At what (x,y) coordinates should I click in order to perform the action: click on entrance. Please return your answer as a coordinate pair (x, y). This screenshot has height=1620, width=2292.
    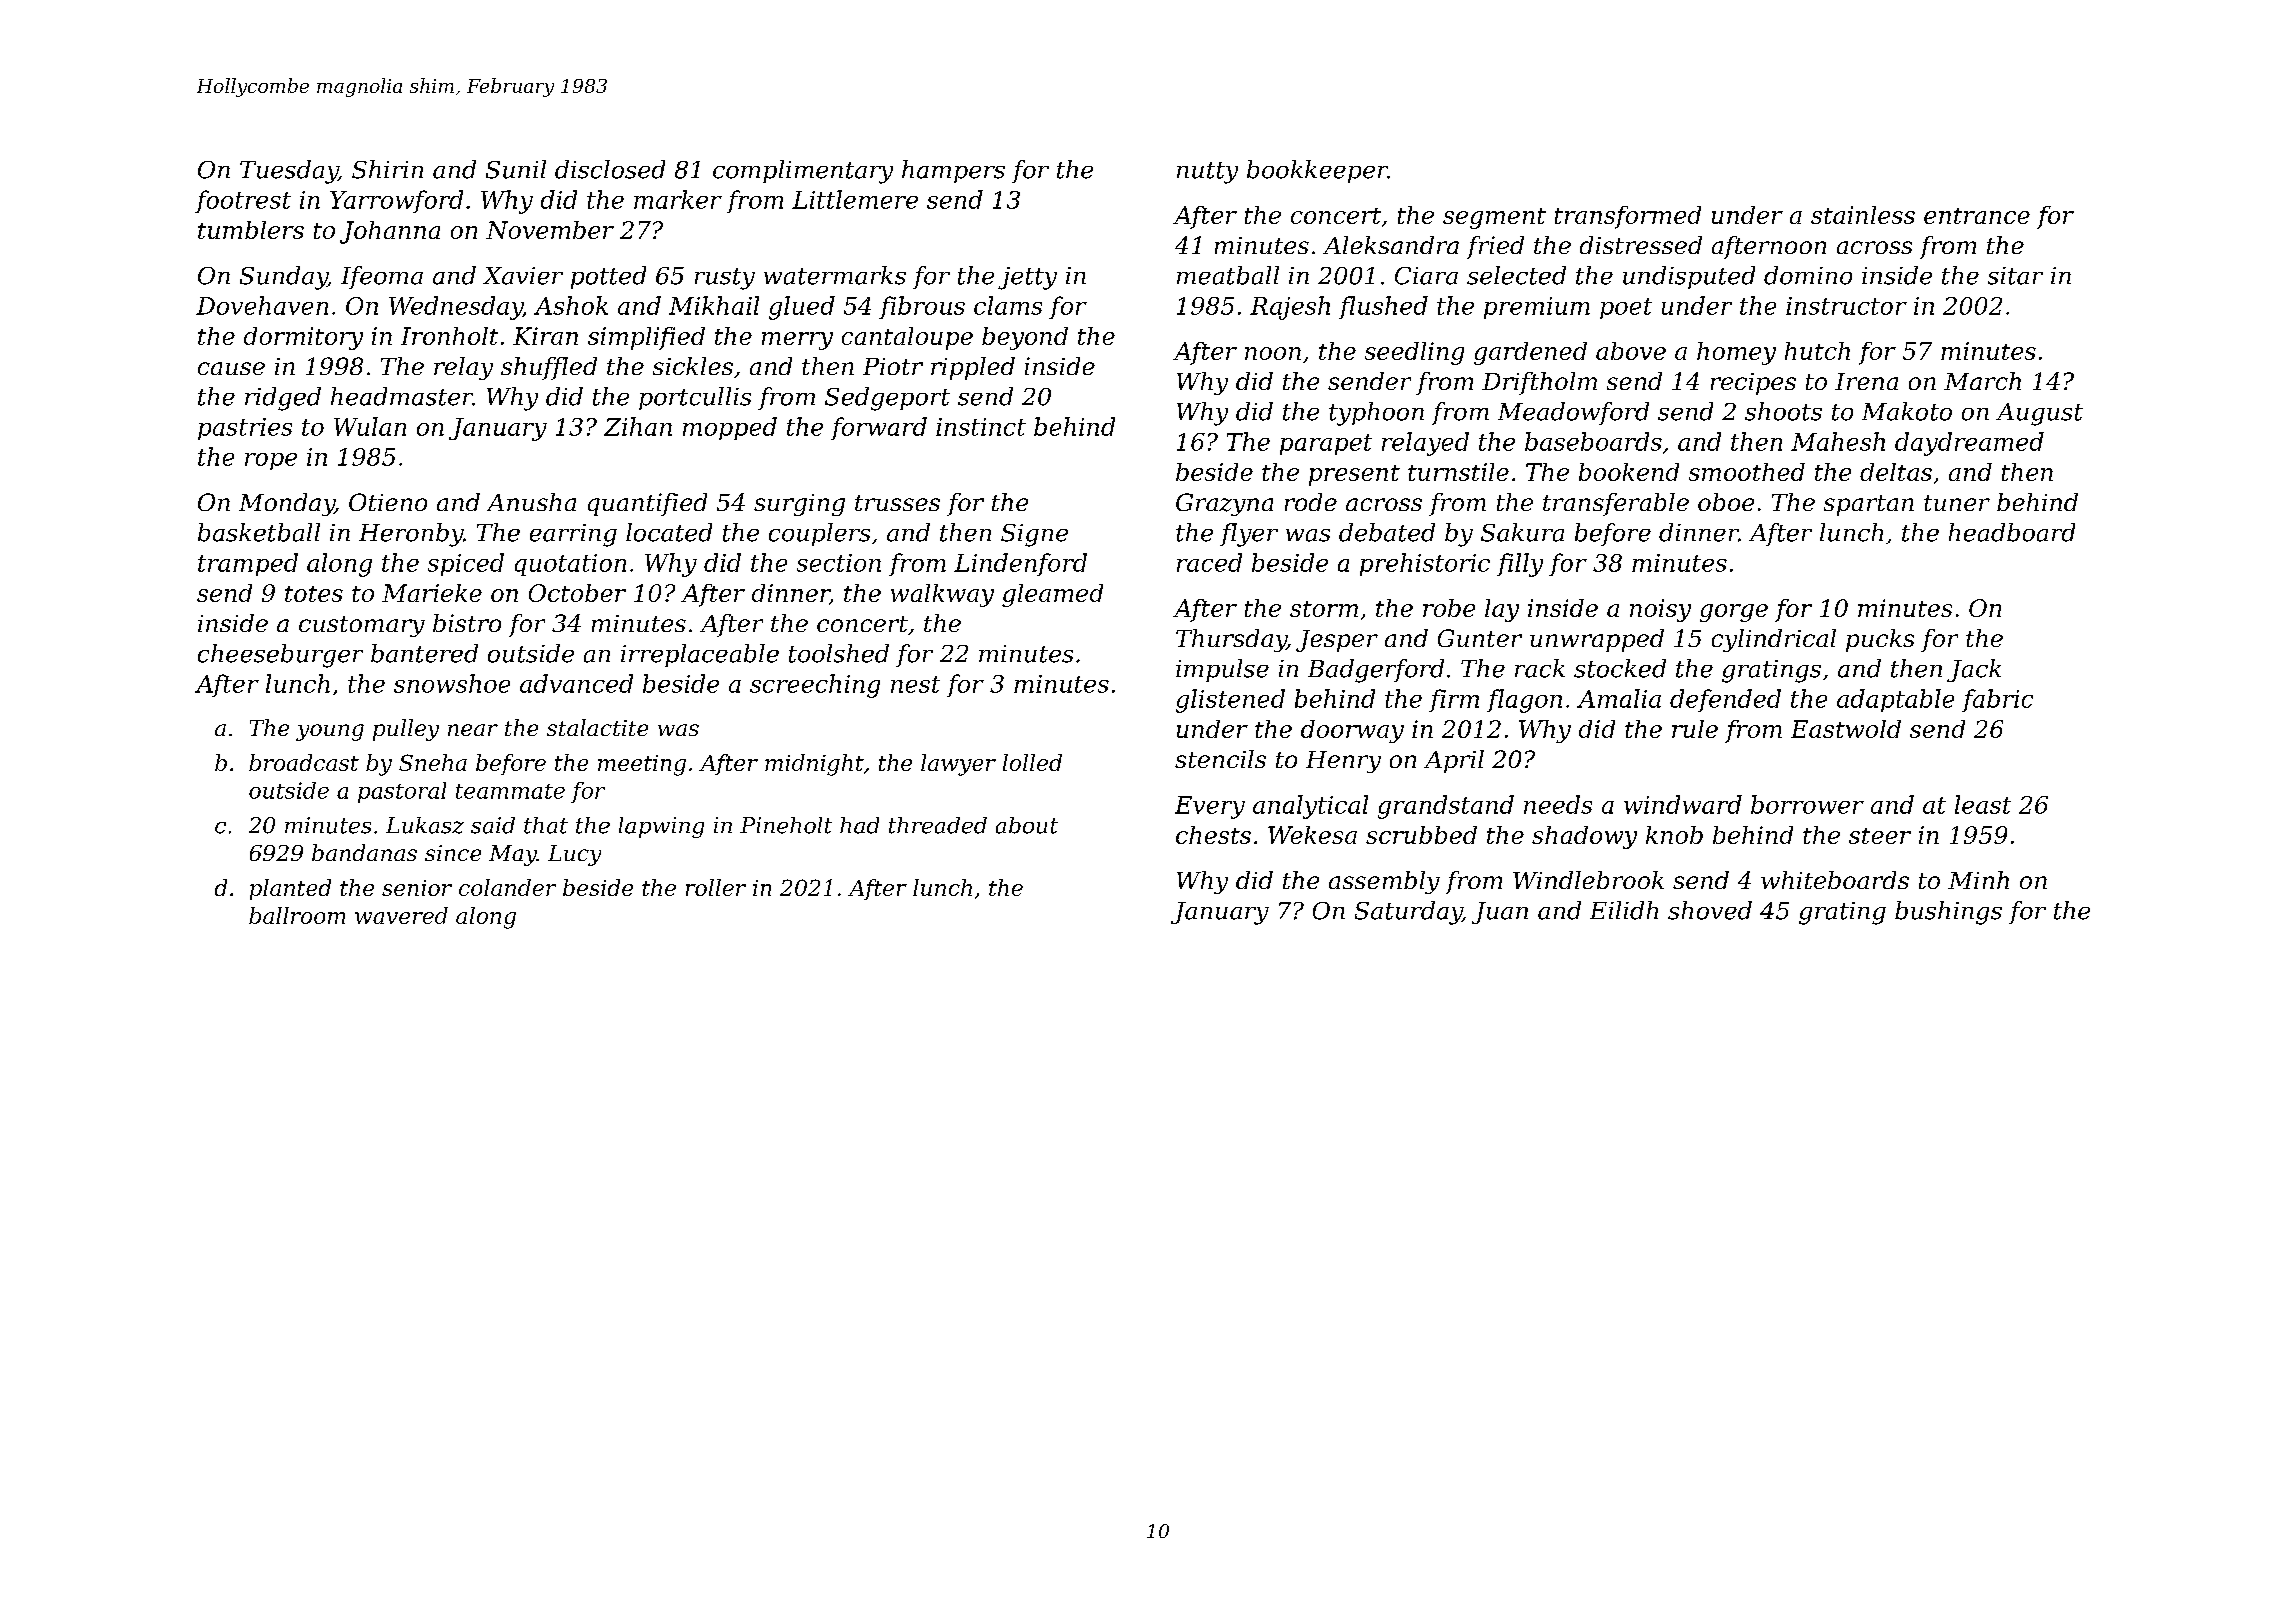
    Looking at the image, I should click on (1977, 216).
